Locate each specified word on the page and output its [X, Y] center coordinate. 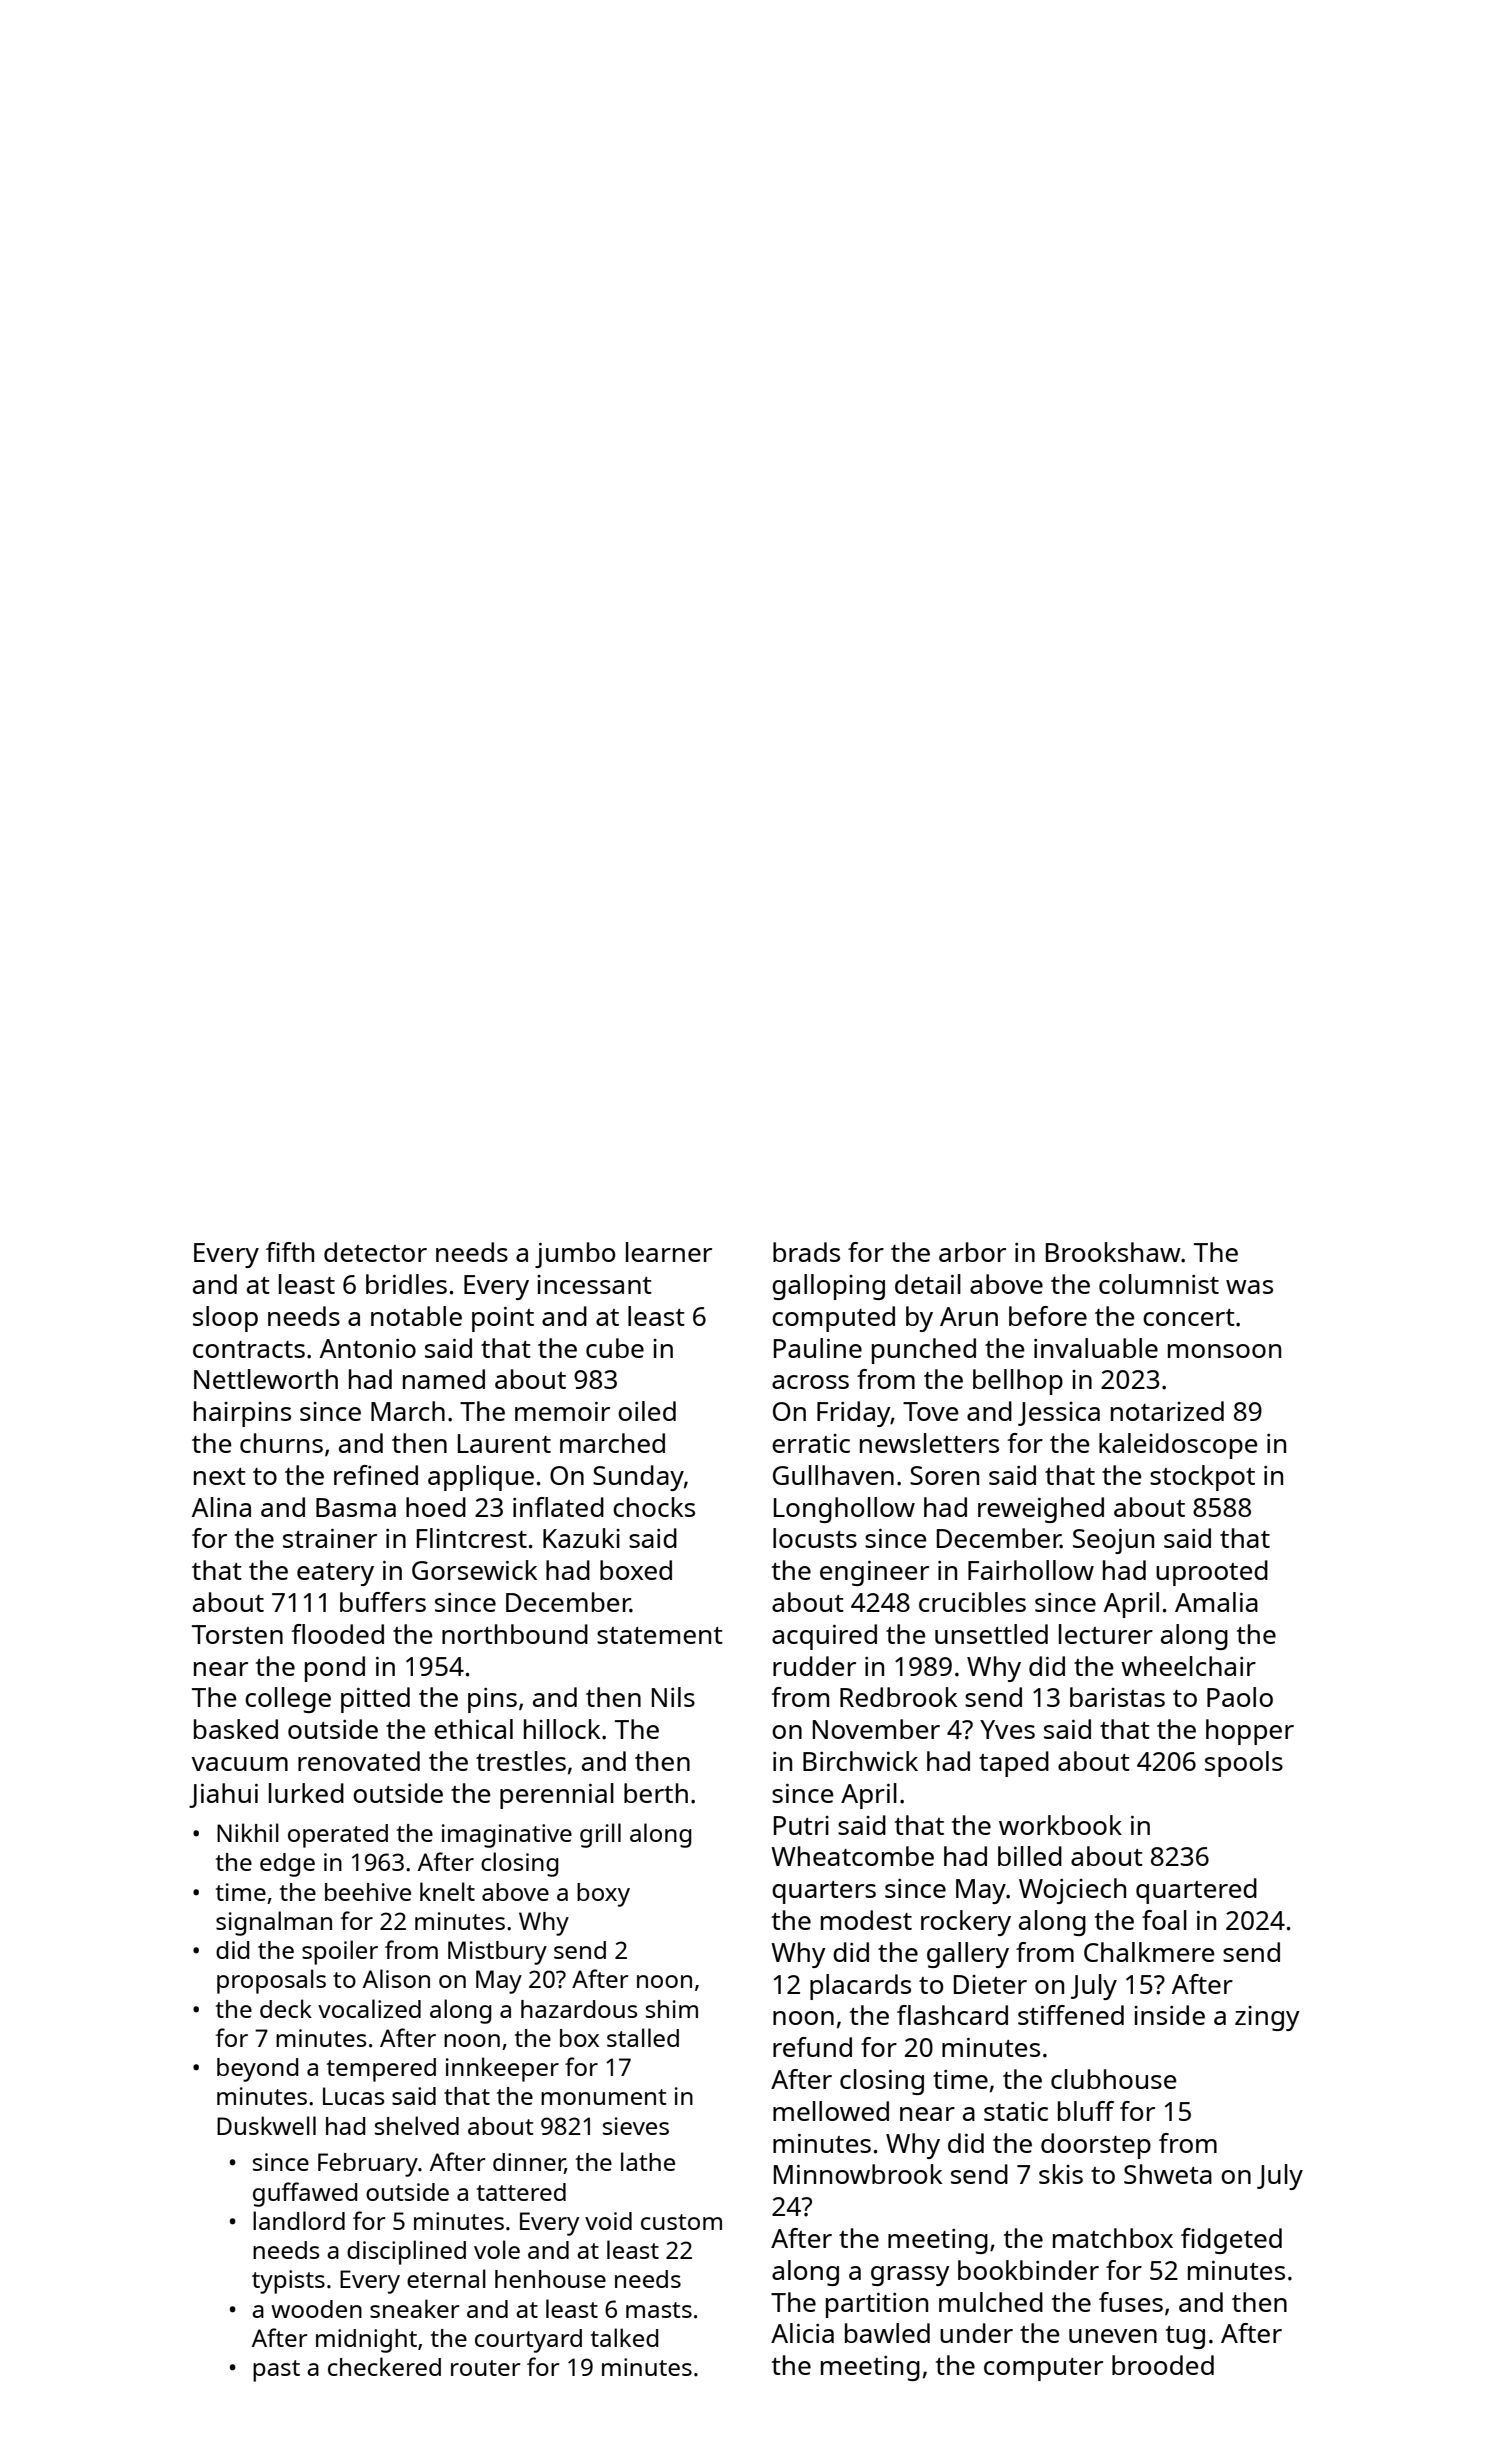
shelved [417, 2125]
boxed [636, 1570]
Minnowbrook [858, 2174]
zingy [1267, 2018]
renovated [359, 1761]
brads [806, 1252]
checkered [384, 2366]
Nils [673, 1697]
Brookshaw [1113, 1252]
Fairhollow [1031, 1570]
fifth [290, 1252]
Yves [1007, 1729]
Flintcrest [472, 1538]
